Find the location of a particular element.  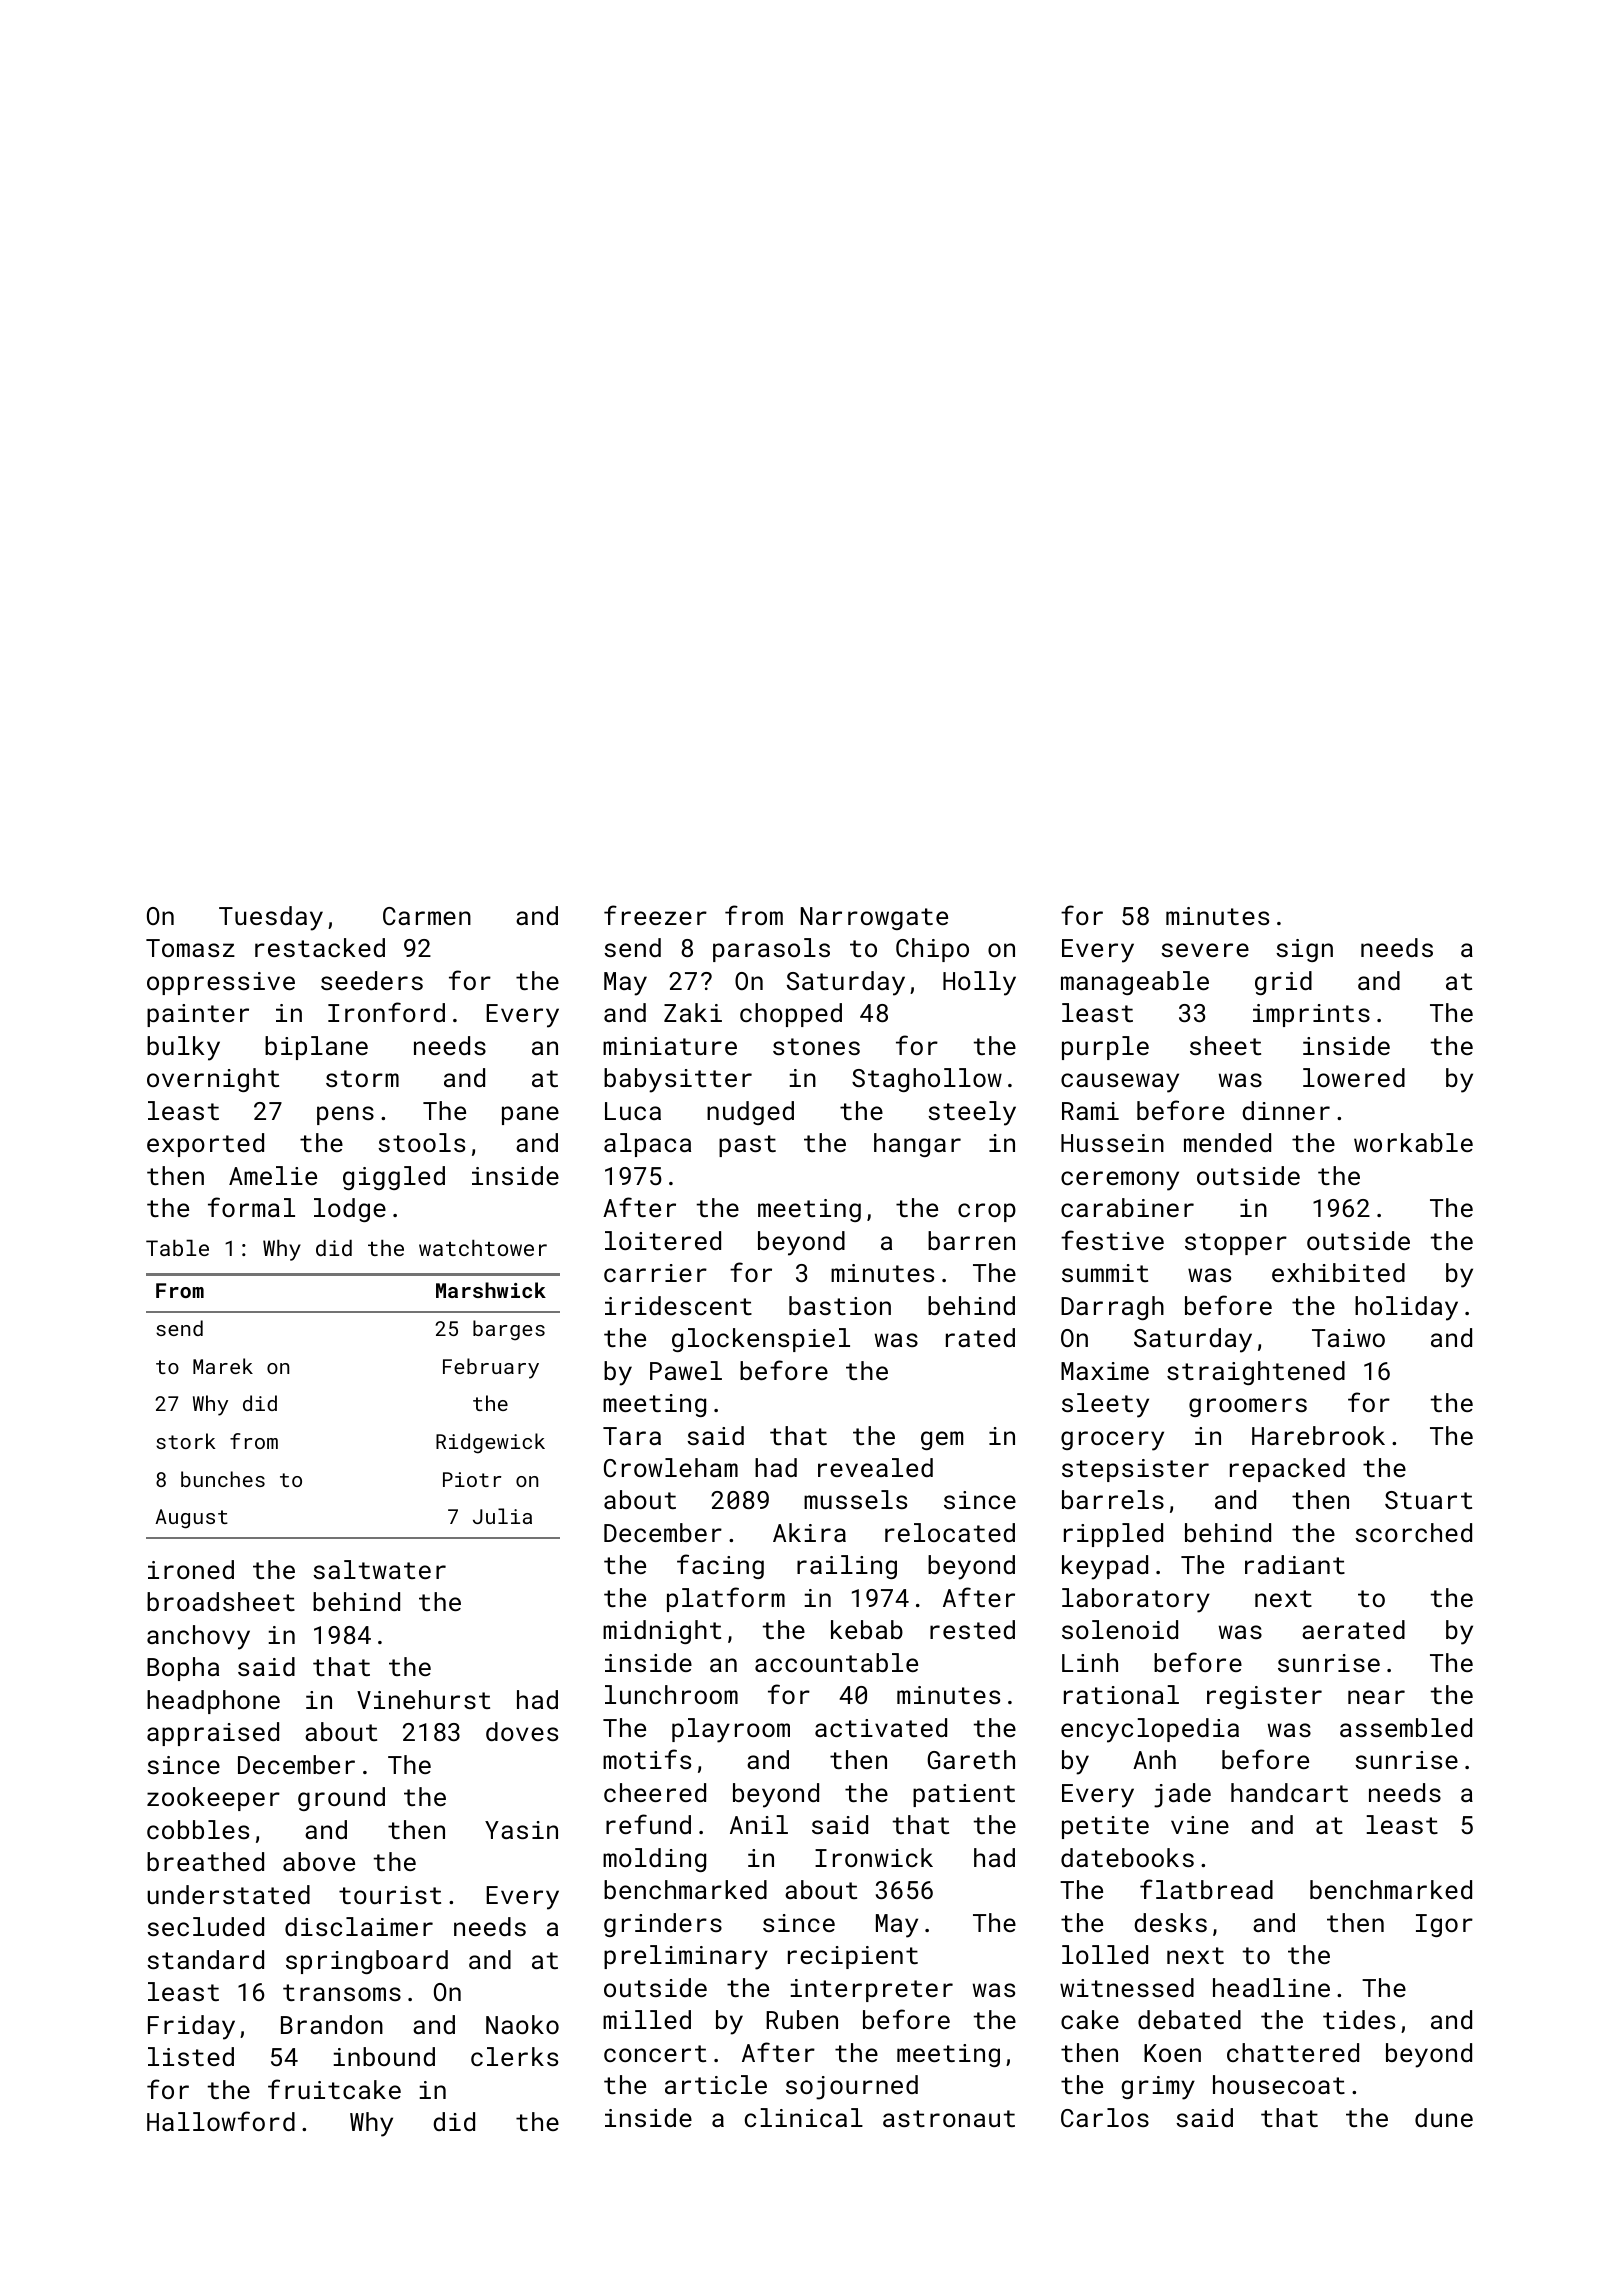

barren is located at coordinates (971, 1240).
